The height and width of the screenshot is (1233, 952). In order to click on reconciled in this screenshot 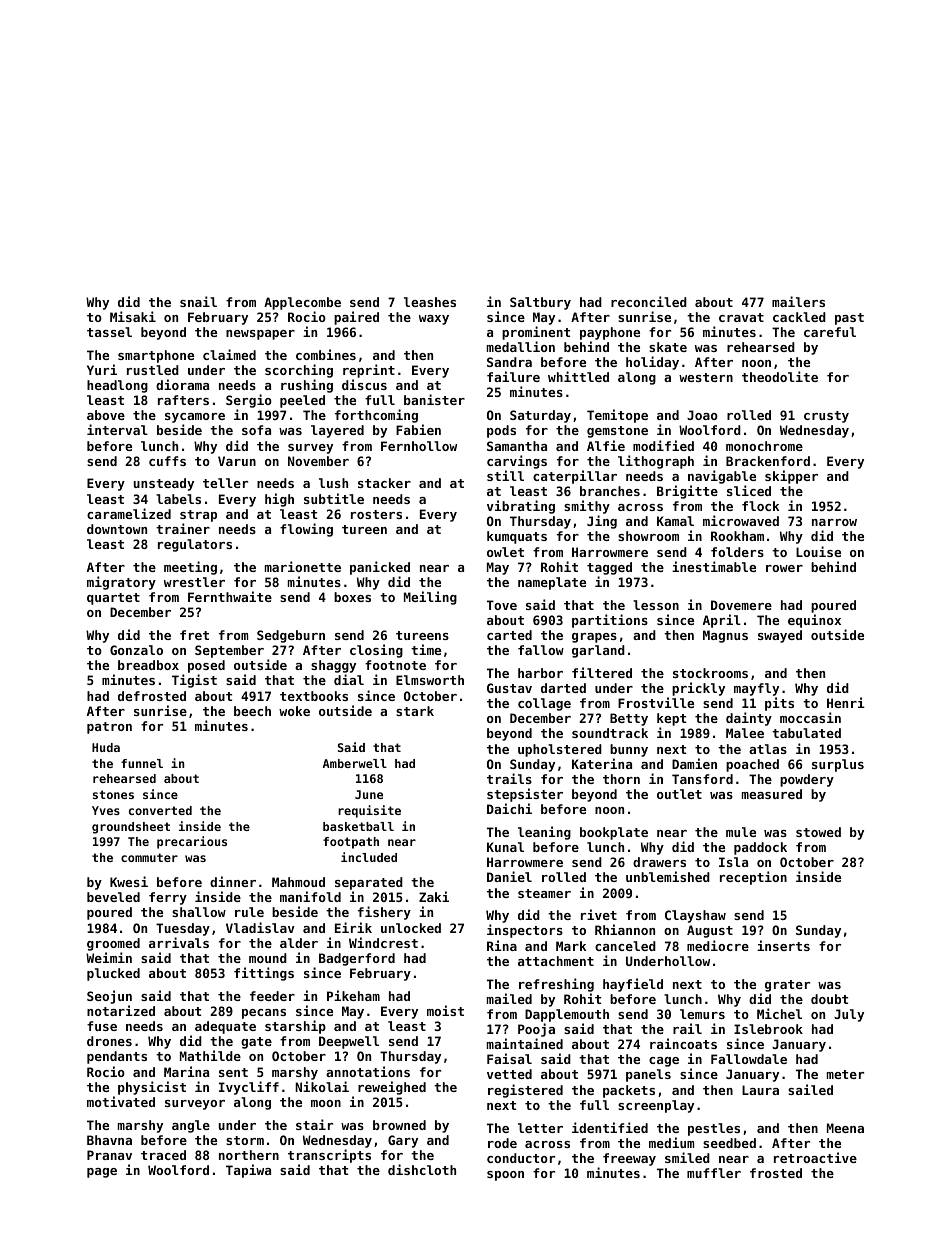, I will do `click(649, 301)`.
